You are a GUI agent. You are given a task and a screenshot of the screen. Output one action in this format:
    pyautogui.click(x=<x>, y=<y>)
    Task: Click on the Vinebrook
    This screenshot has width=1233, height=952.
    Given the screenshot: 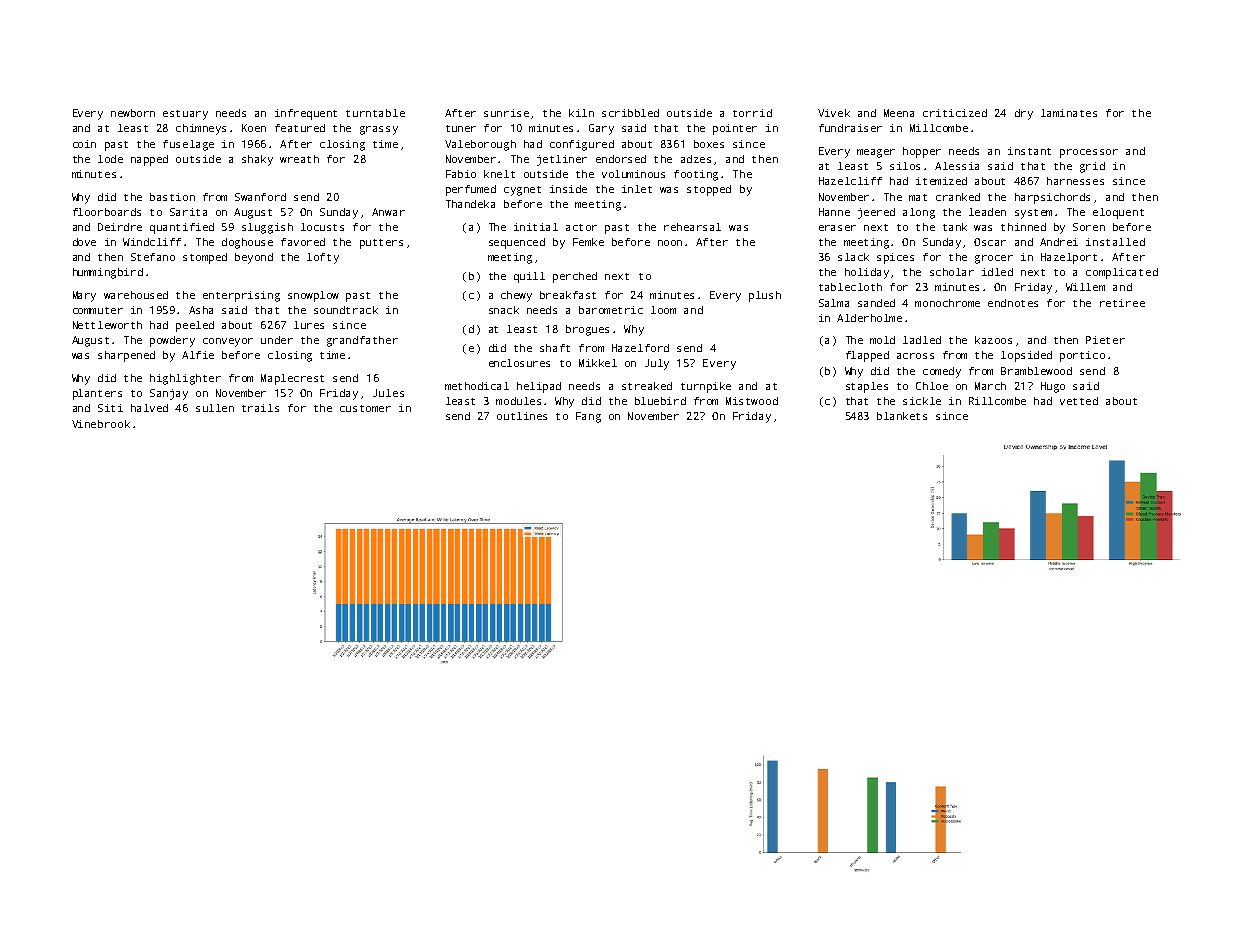 What is the action you would take?
    pyautogui.click(x=101, y=424)
